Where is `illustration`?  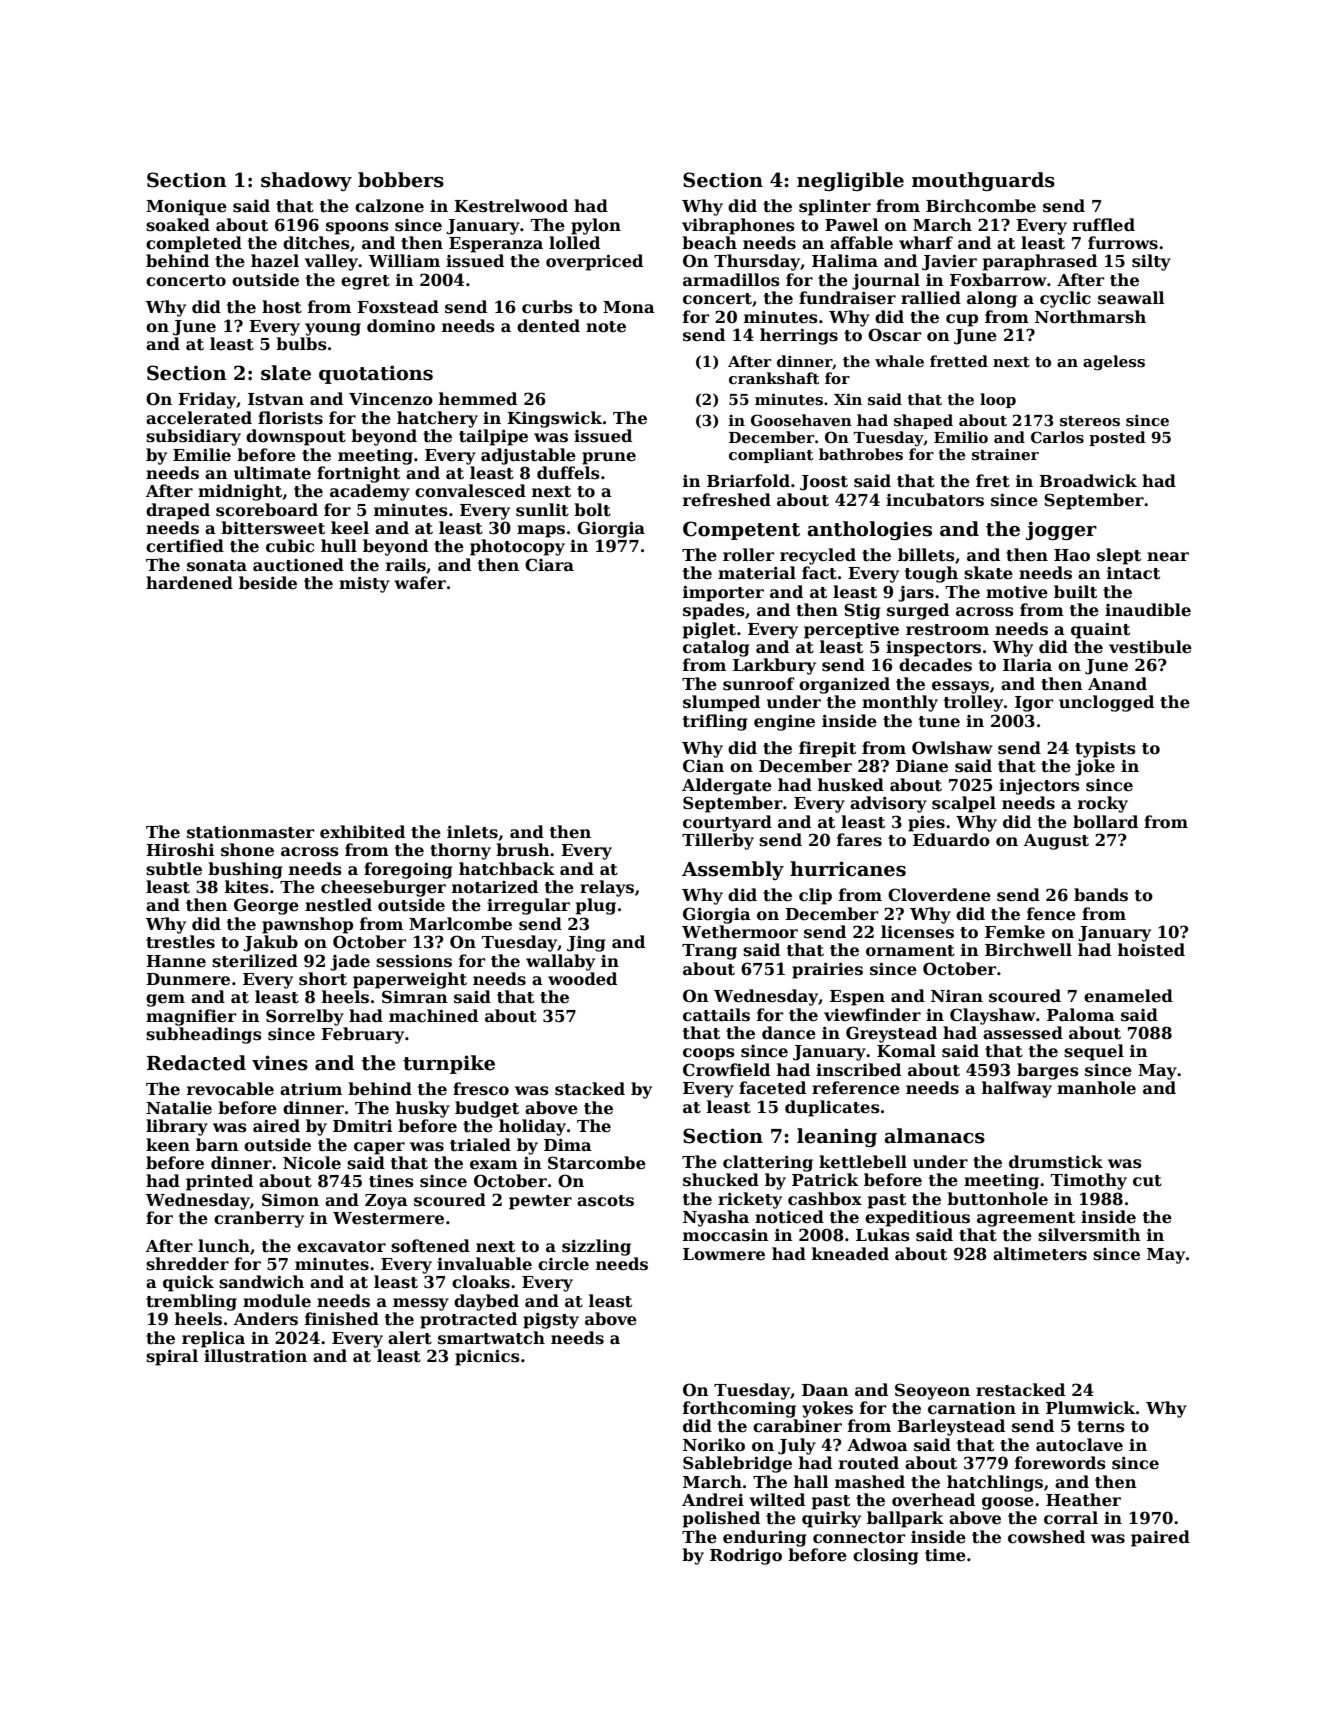
illustration is located at coordinates (255, 1356).
